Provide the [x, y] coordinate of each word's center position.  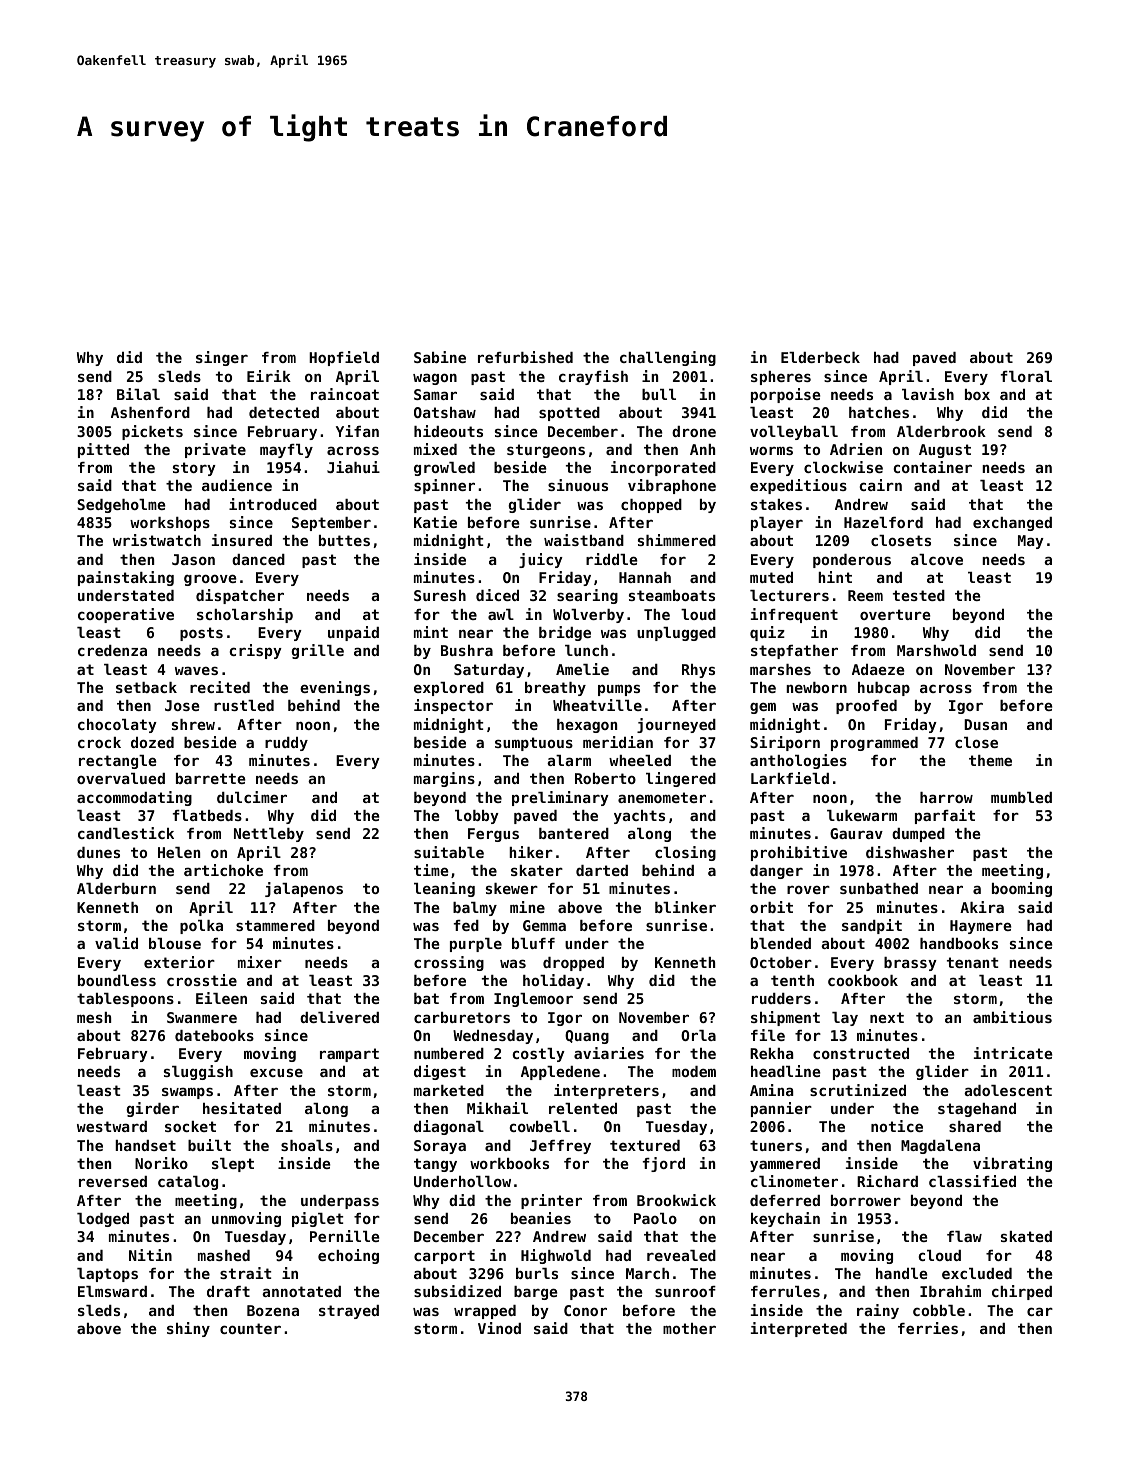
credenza [112, 650]
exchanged [1012, 524]
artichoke [223, 870]
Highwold [556, 1256]
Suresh [440, 595]
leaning [444, 889]
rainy [878, 1311]
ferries [928, 1328]
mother [689, 1328]
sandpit [872, 926]
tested [919, 595]
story [194, 469]
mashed [224, 1255]
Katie [435, 522]
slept [233, 1165]
